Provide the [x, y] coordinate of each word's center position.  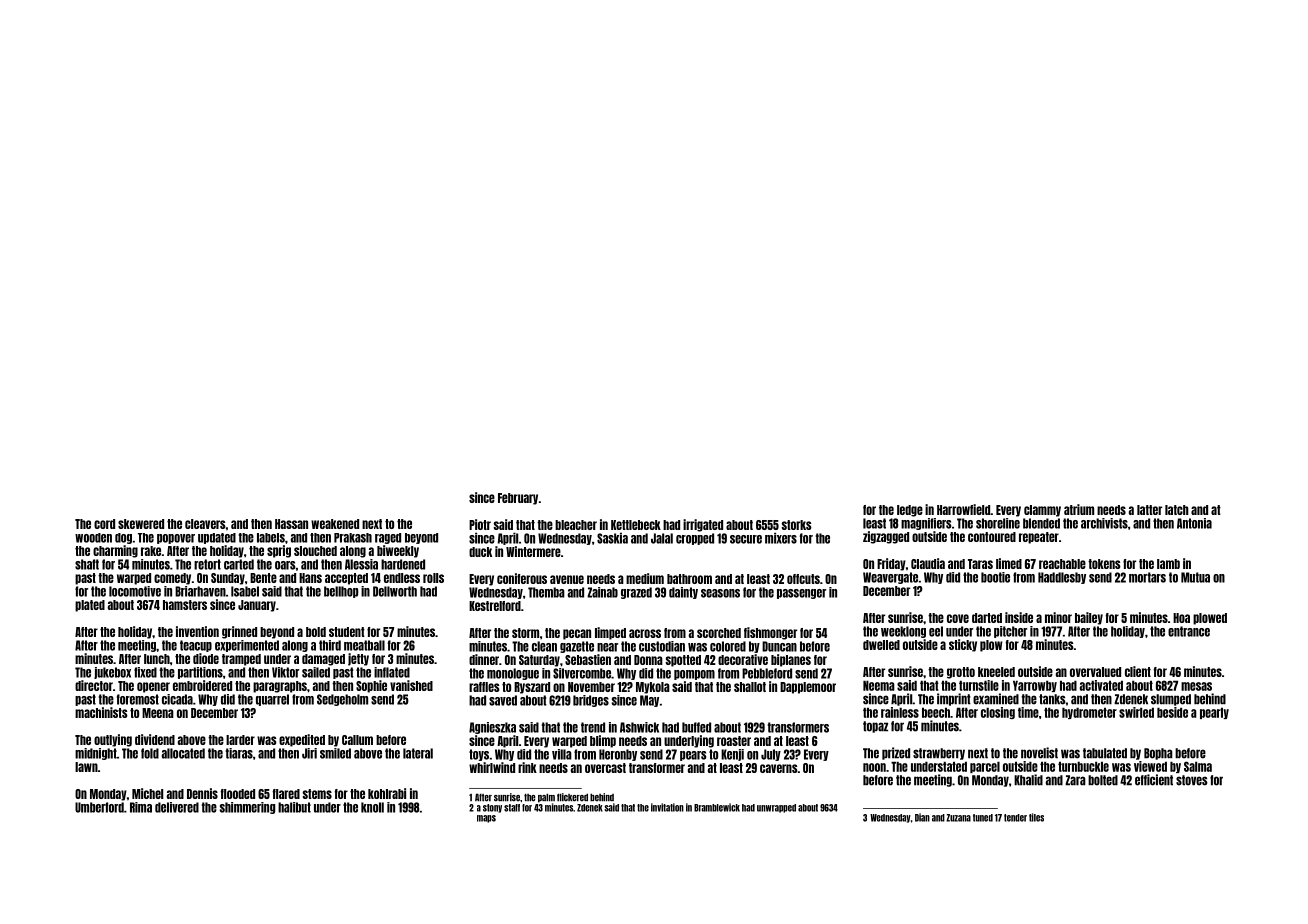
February [518, 499]
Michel [147, 793]
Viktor [285, 672]
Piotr [480, 524]
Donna [648, 660]
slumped [1171, 700]
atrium [1079, 509]
